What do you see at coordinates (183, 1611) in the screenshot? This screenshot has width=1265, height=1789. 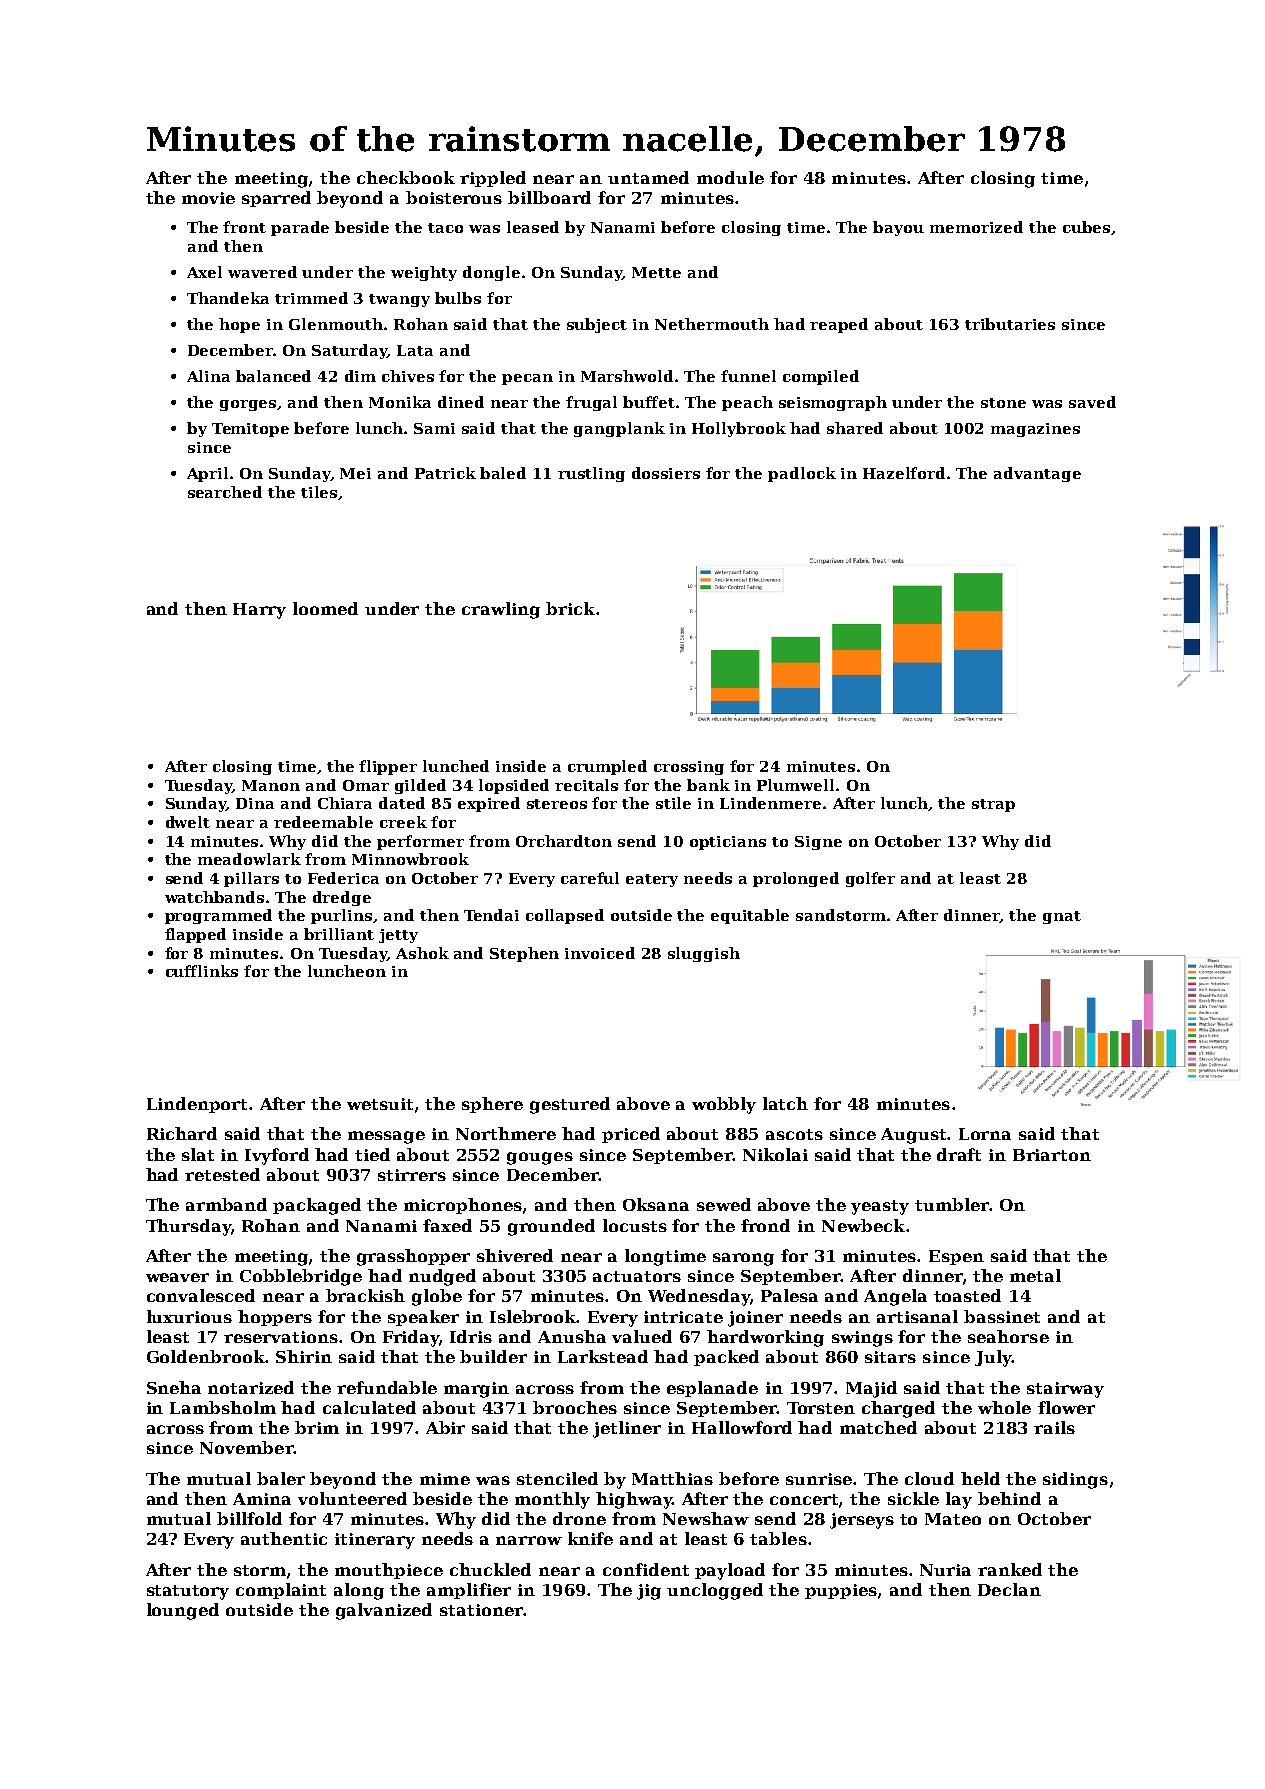 I see `lounged` at bounding box center [183, 1611].
